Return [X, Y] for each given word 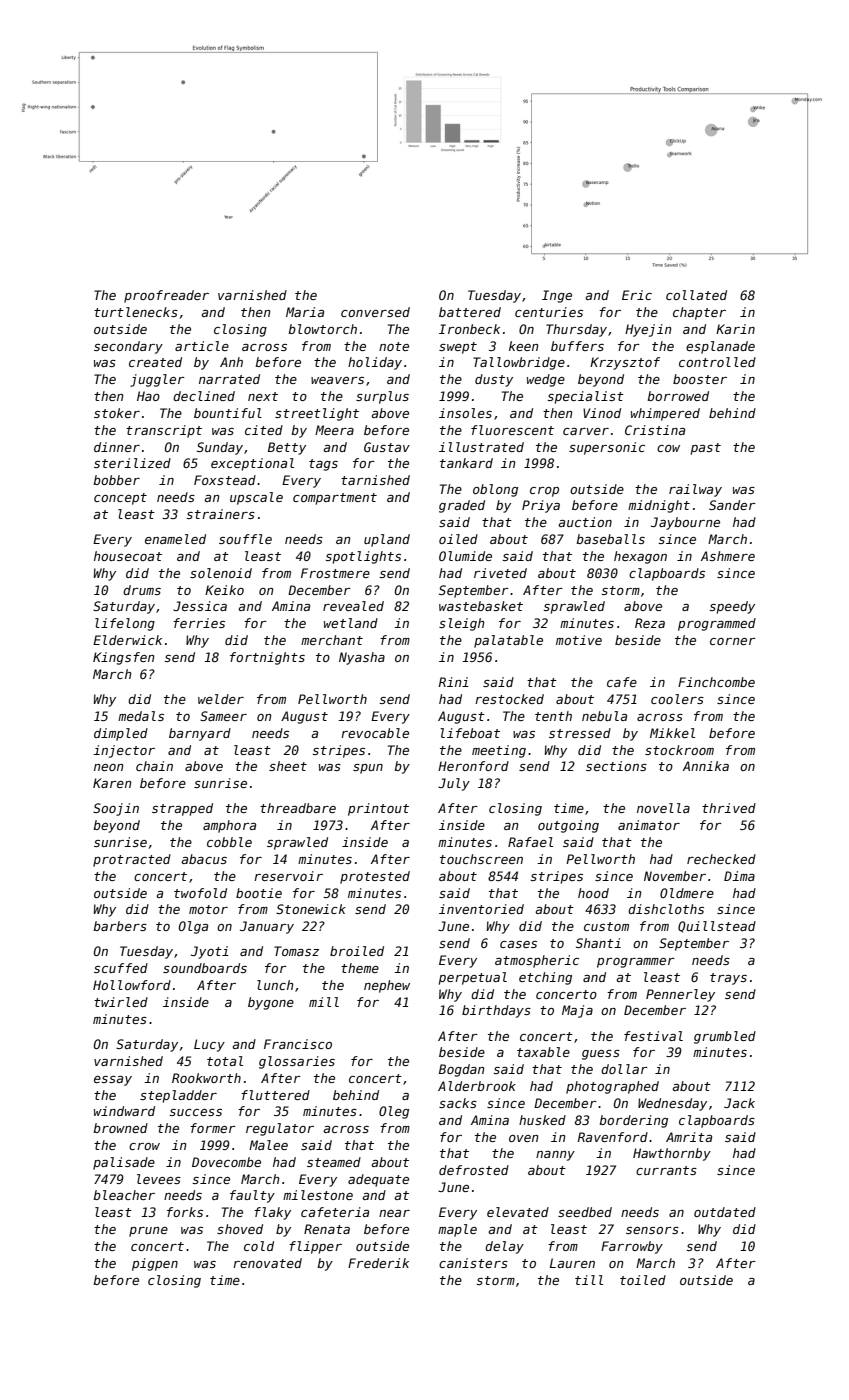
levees [159, 1179]
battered [470, 312]
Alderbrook [477, 1086]
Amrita [689, 1137]
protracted [132, 860]
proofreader [166, 296]
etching [545, 978]
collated [696, 295]
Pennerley [680, 995]
